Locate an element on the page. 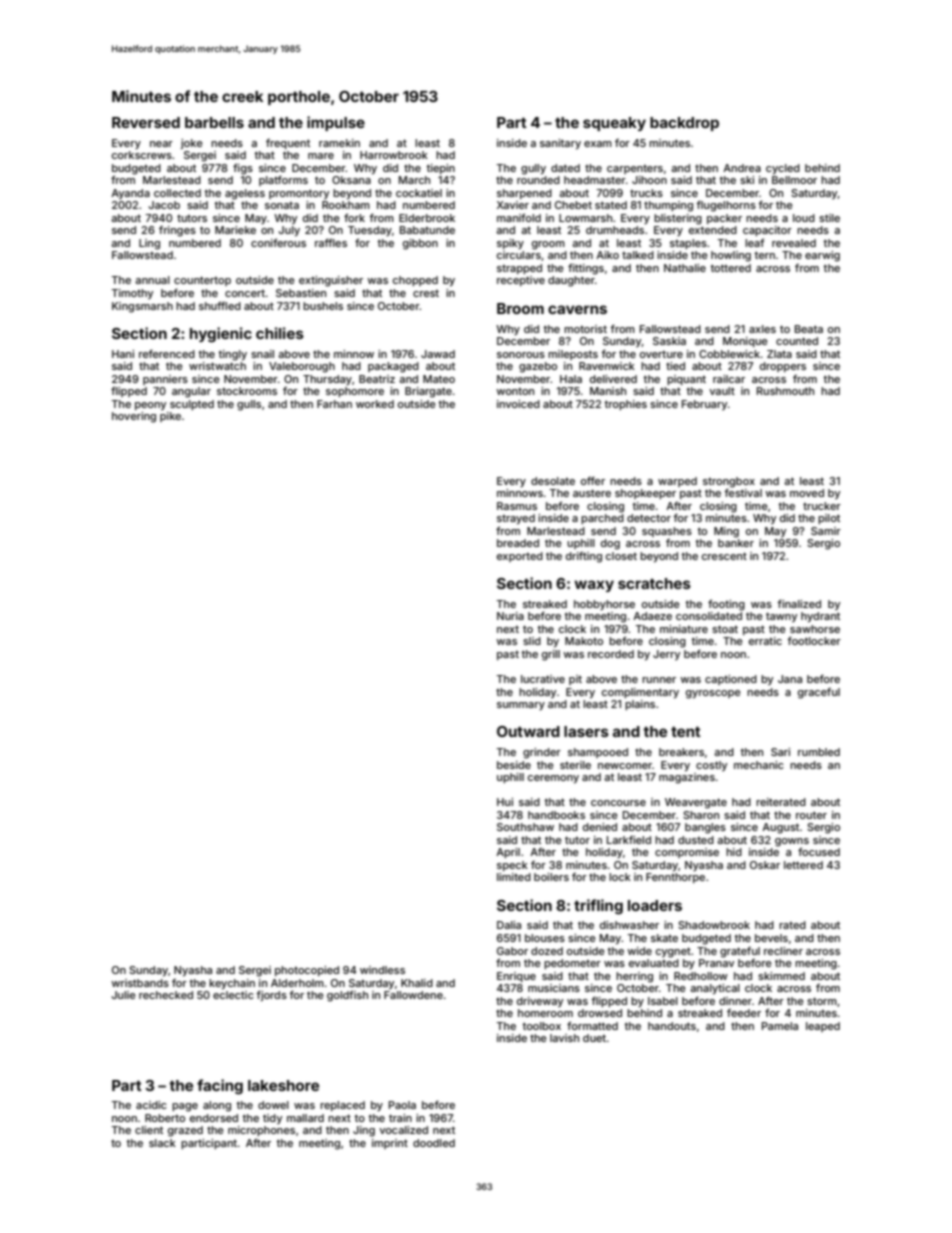  wristbands is located at coordinates (140, 983).
